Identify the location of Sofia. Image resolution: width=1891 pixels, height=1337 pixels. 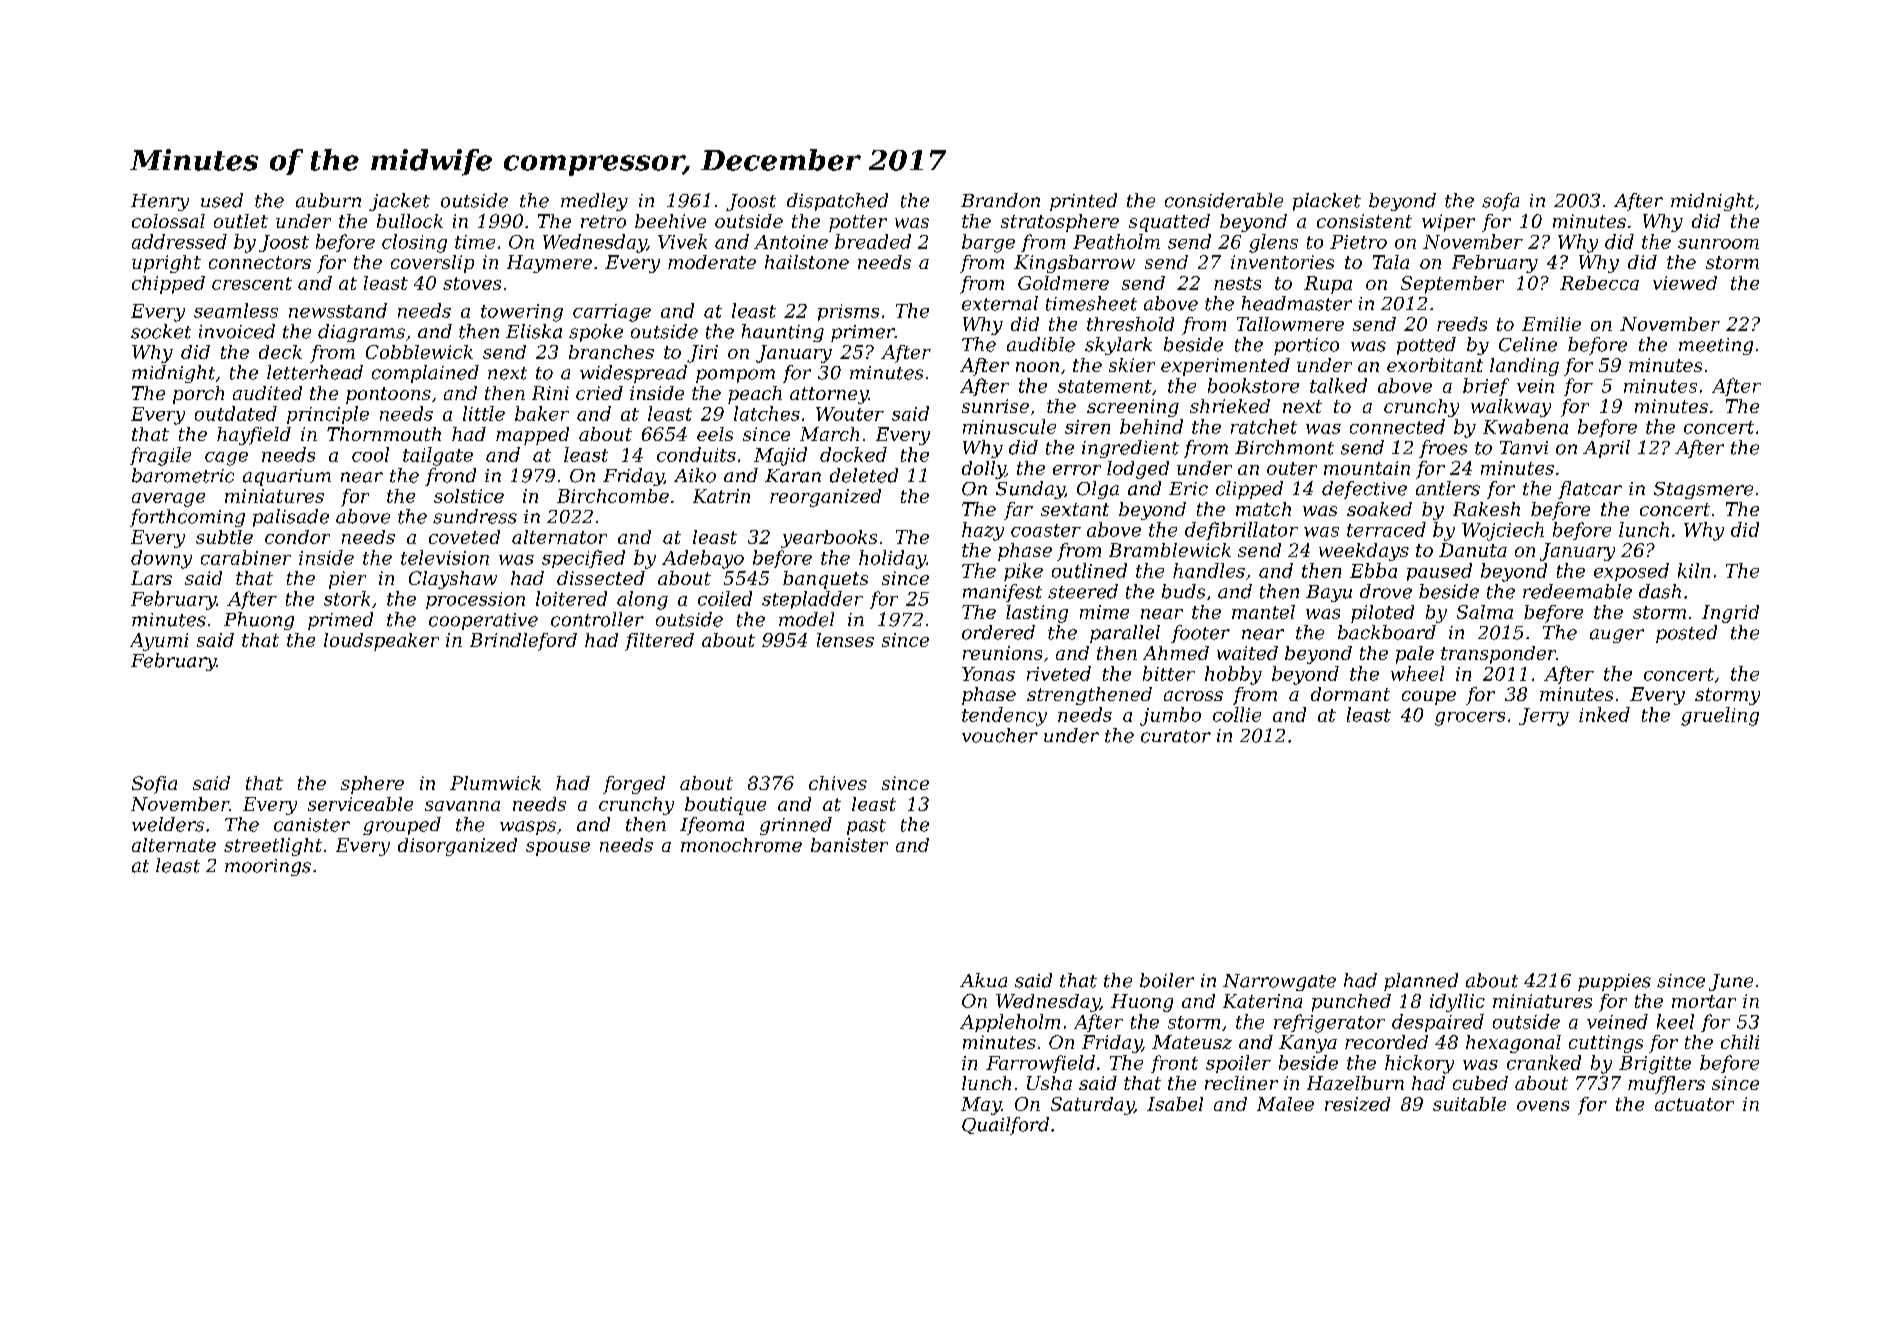
(154, 785).
